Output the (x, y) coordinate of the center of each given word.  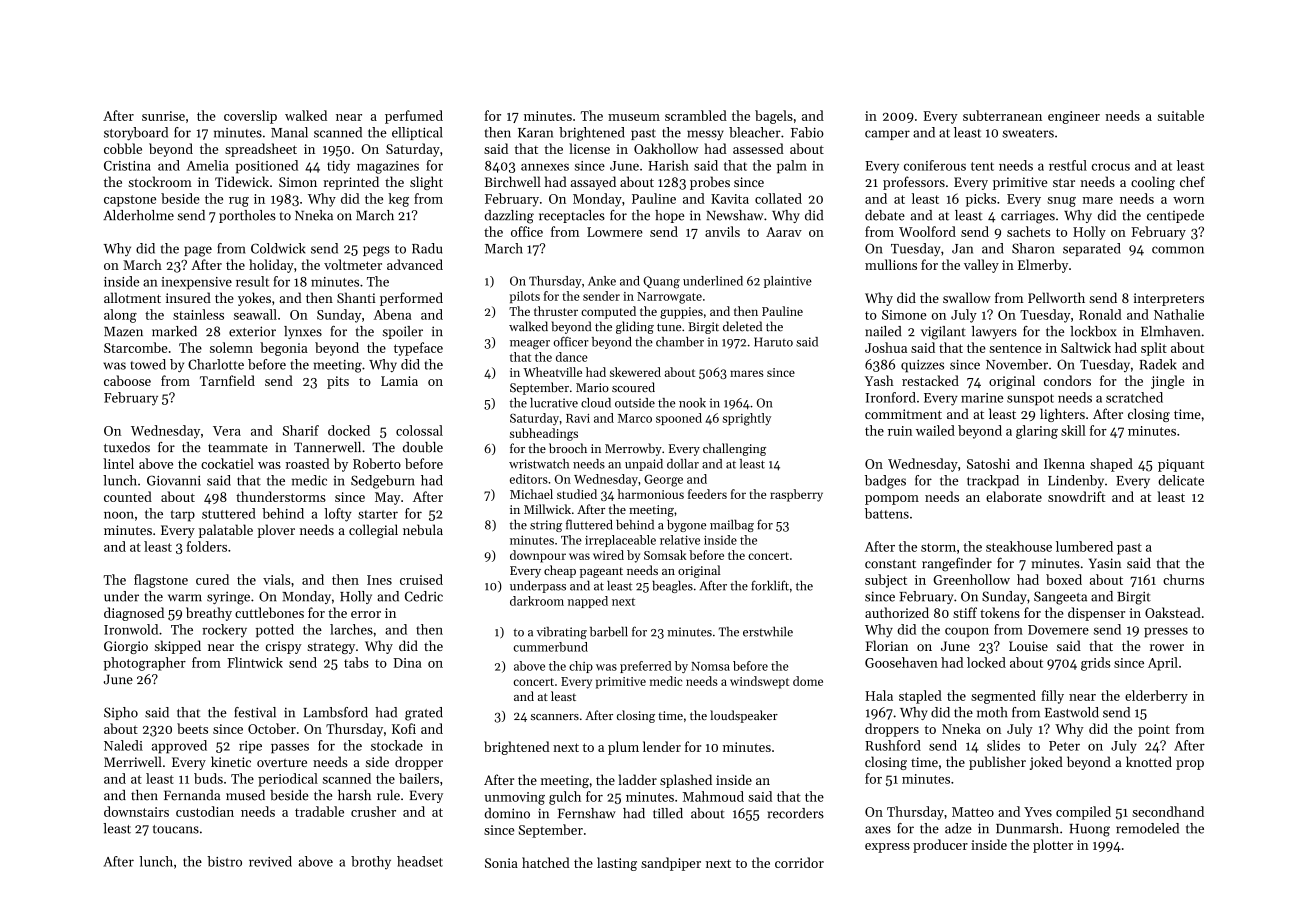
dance (572, 357)
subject (886, 581)
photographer (144, 664)
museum (634, 117)
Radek (1157, 364)
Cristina (127, 166)
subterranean (1002, 115)
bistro (224, 861)
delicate (1181, 480)
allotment (132, 297)
